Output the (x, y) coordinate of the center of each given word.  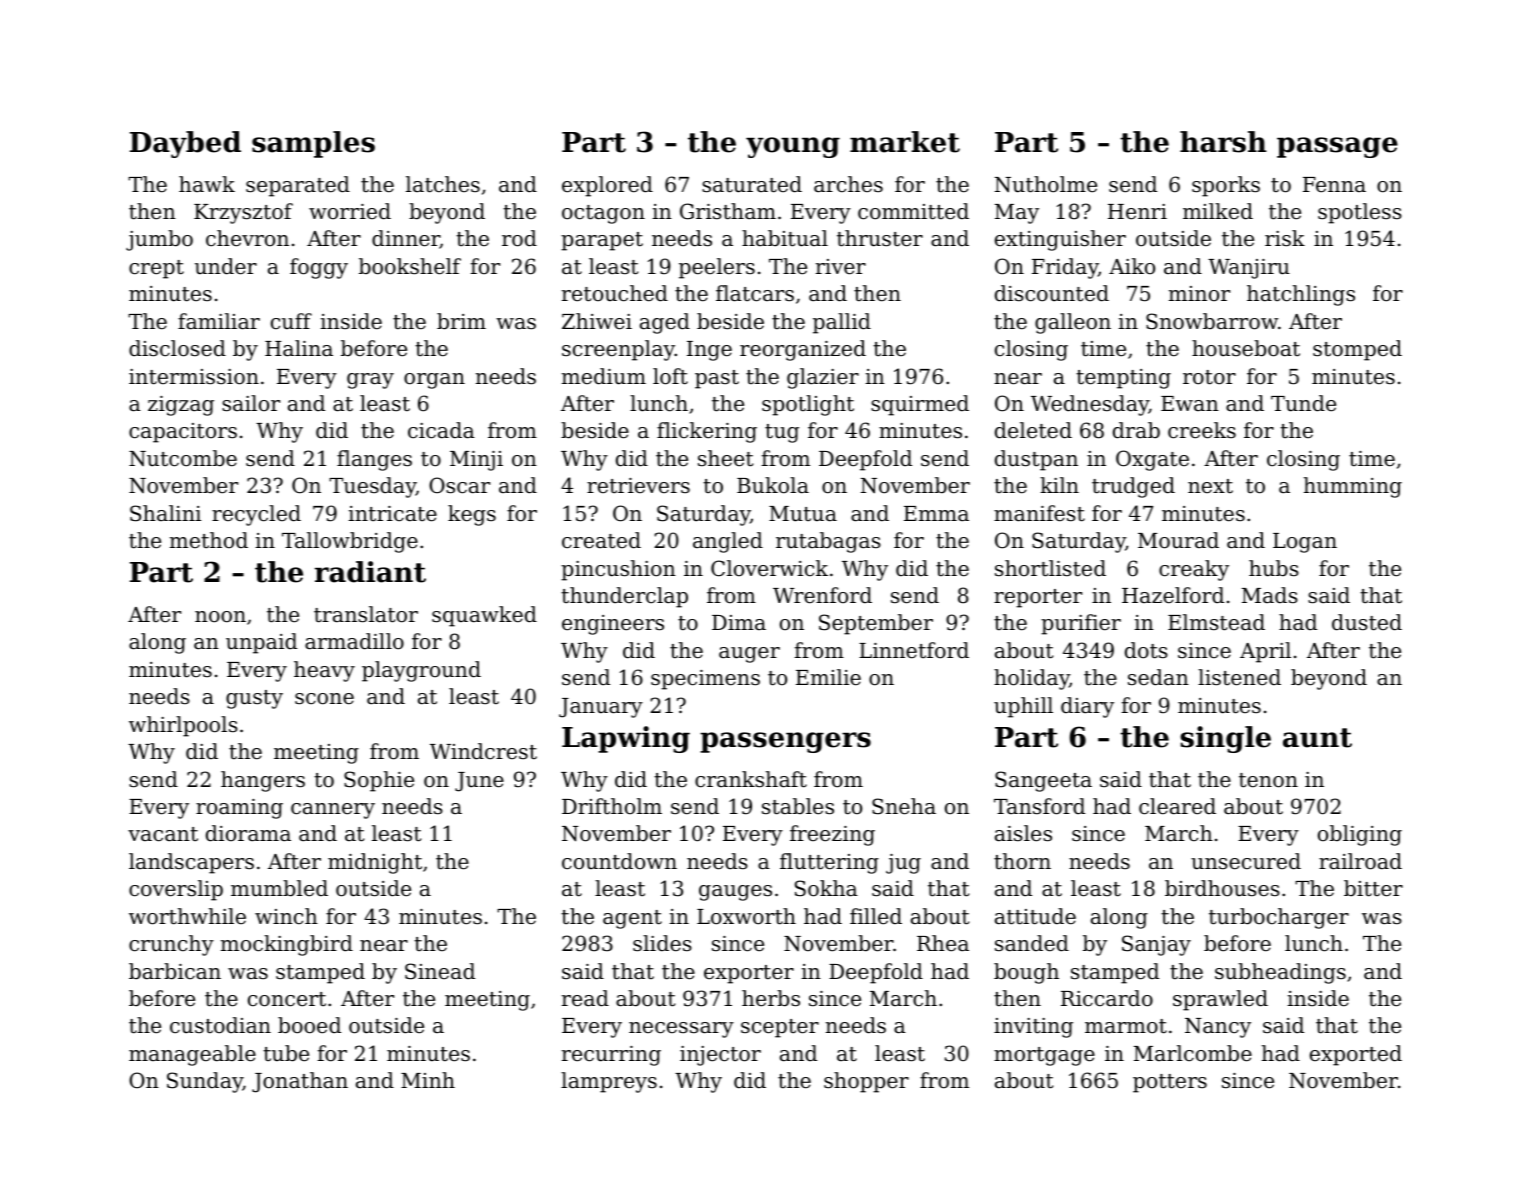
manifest (1039, 513)
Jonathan (300, 1082)
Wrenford (822, 595)
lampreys (609, 1082)
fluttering (829, 863)
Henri (1137, 212)
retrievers (638, 486)
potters (1170, 1083)
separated (298, 186)
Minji (476, 461)
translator (366, 614)
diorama (248, 833)
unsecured (1246, 861)
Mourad (1178, 540)
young (793, 147)
